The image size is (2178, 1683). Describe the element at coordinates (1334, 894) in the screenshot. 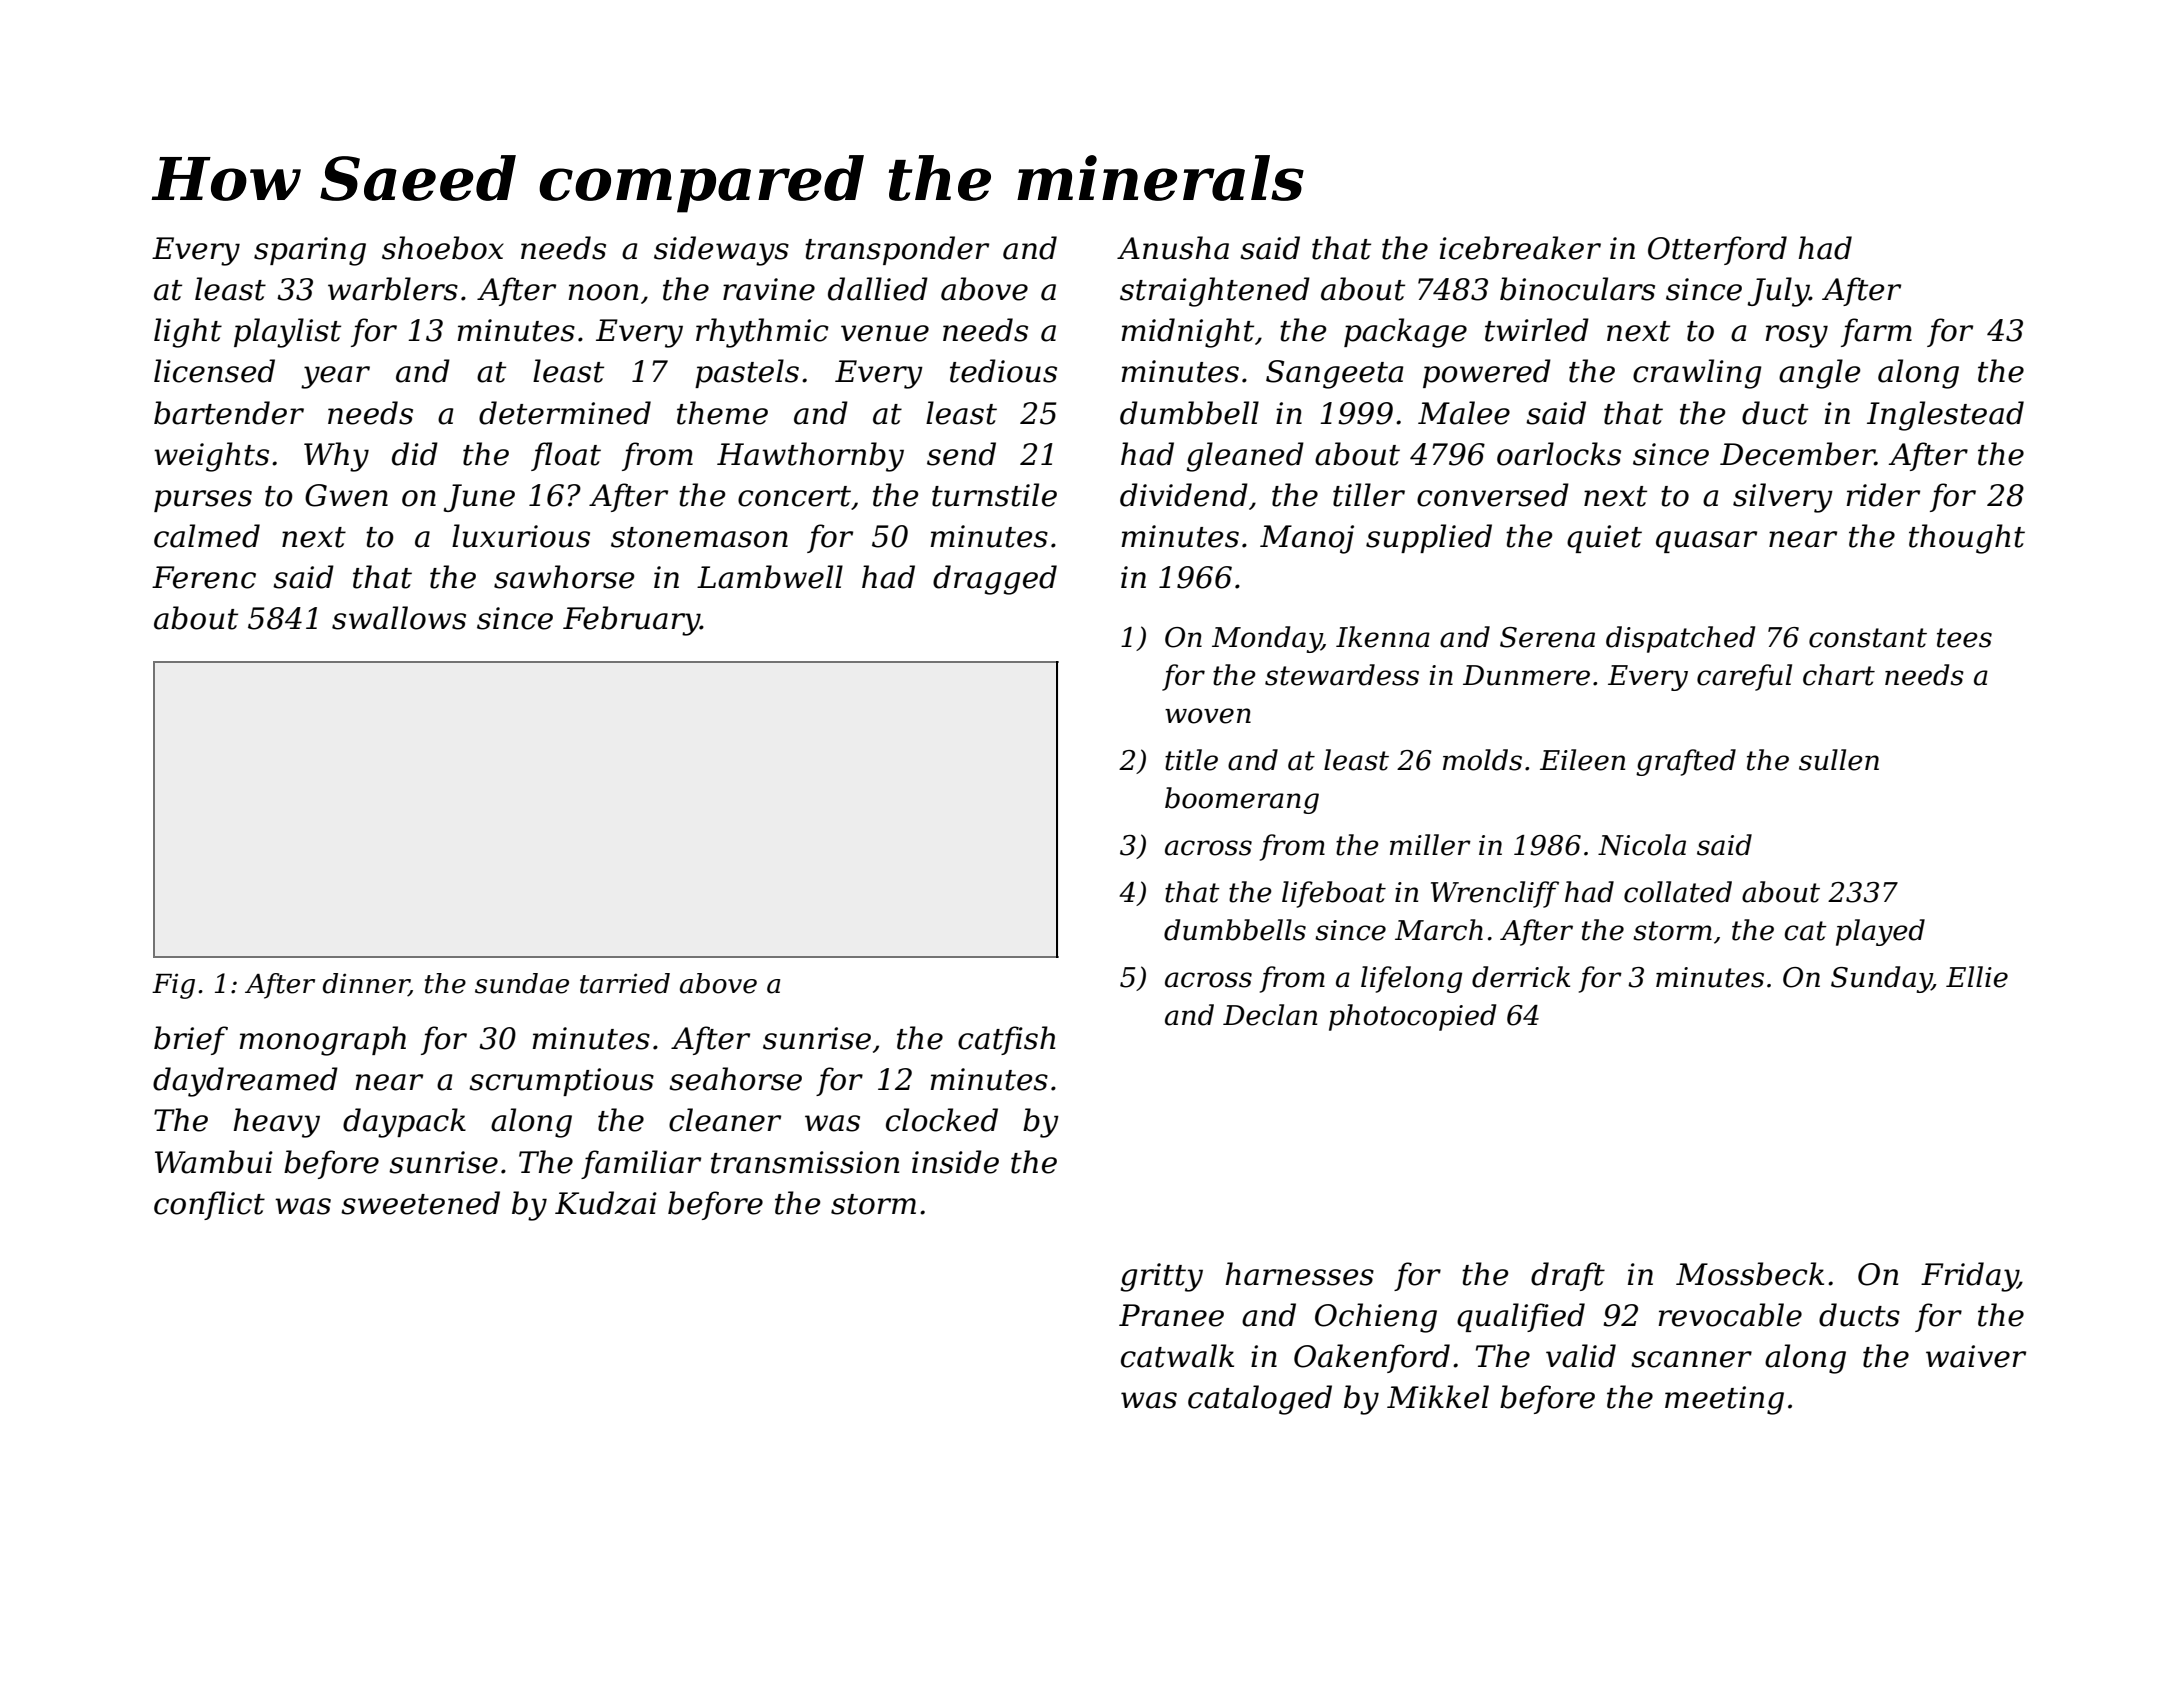

I see `lifeboat` at that location.
